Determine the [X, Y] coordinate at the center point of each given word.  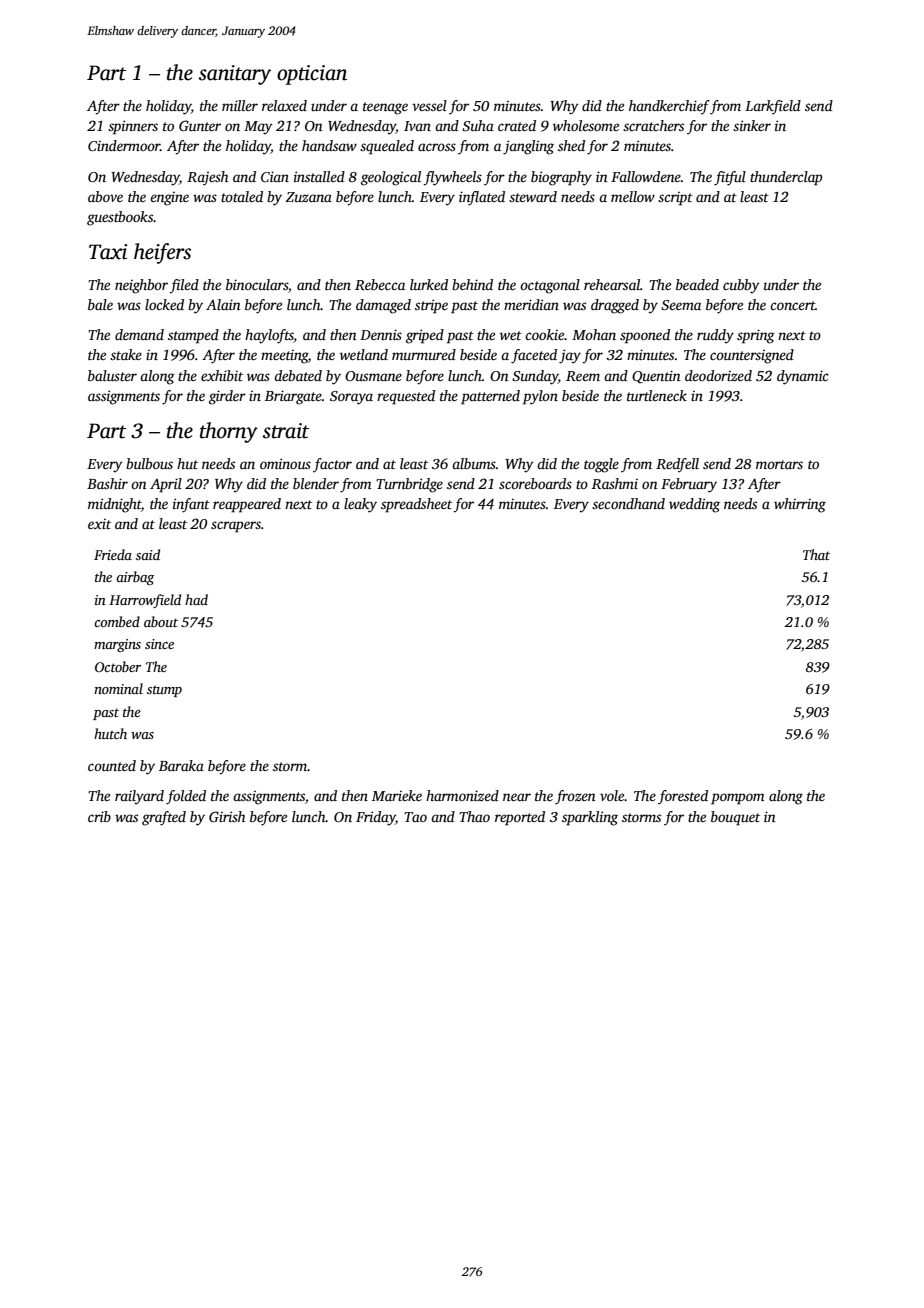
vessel [429, 105]
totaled [242, 196]
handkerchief [669, 107]
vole [612, 795]
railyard [139, 797]
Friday [376, 818]
